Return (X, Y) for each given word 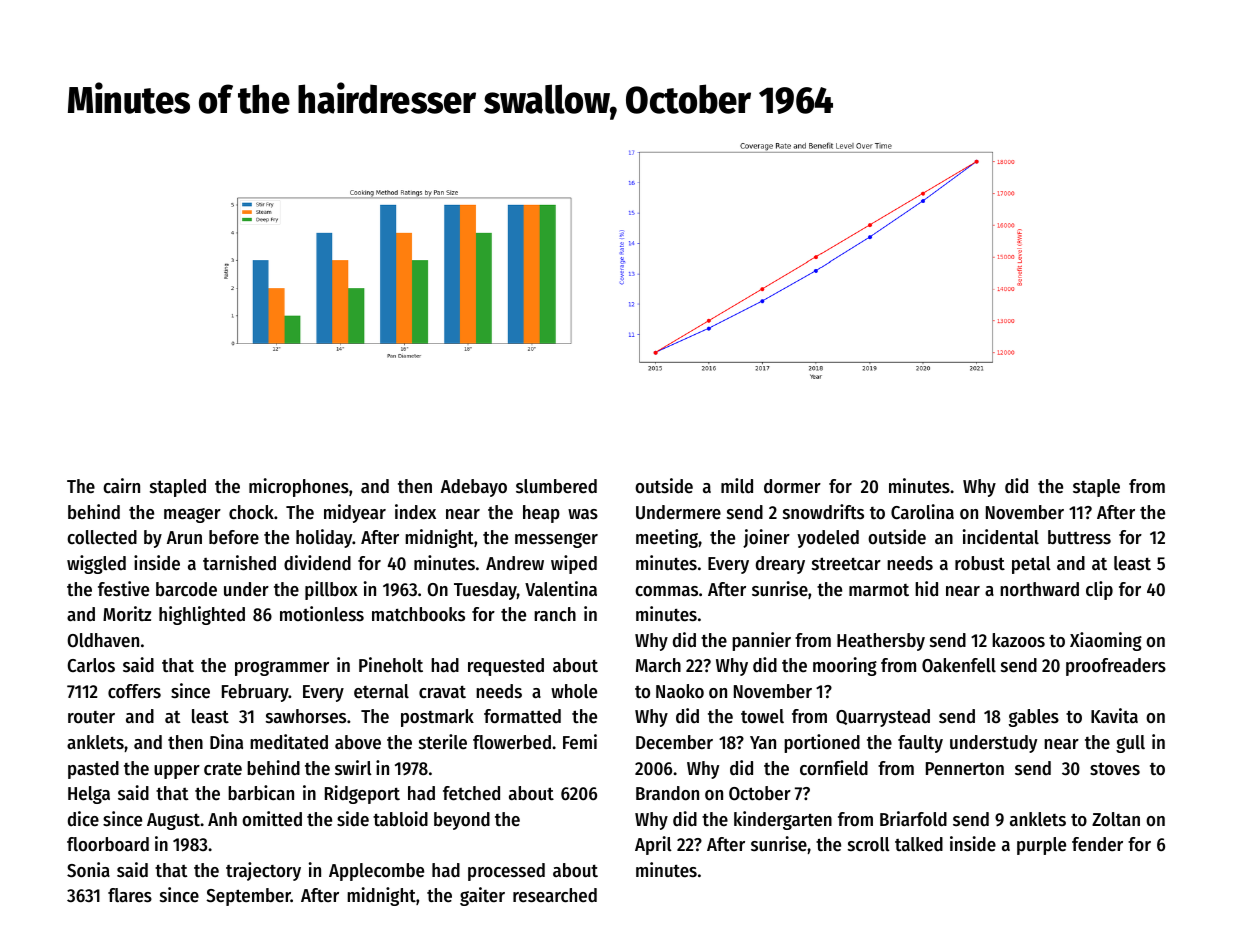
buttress (1079, 537)
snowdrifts (823, 512)
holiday (324, 538)
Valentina (561, 589)
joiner (766, 538)
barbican (261, 793)
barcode (186, 589)
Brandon (667, 793)
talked (919, 844)
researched (555, 895)
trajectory (263, 871)
